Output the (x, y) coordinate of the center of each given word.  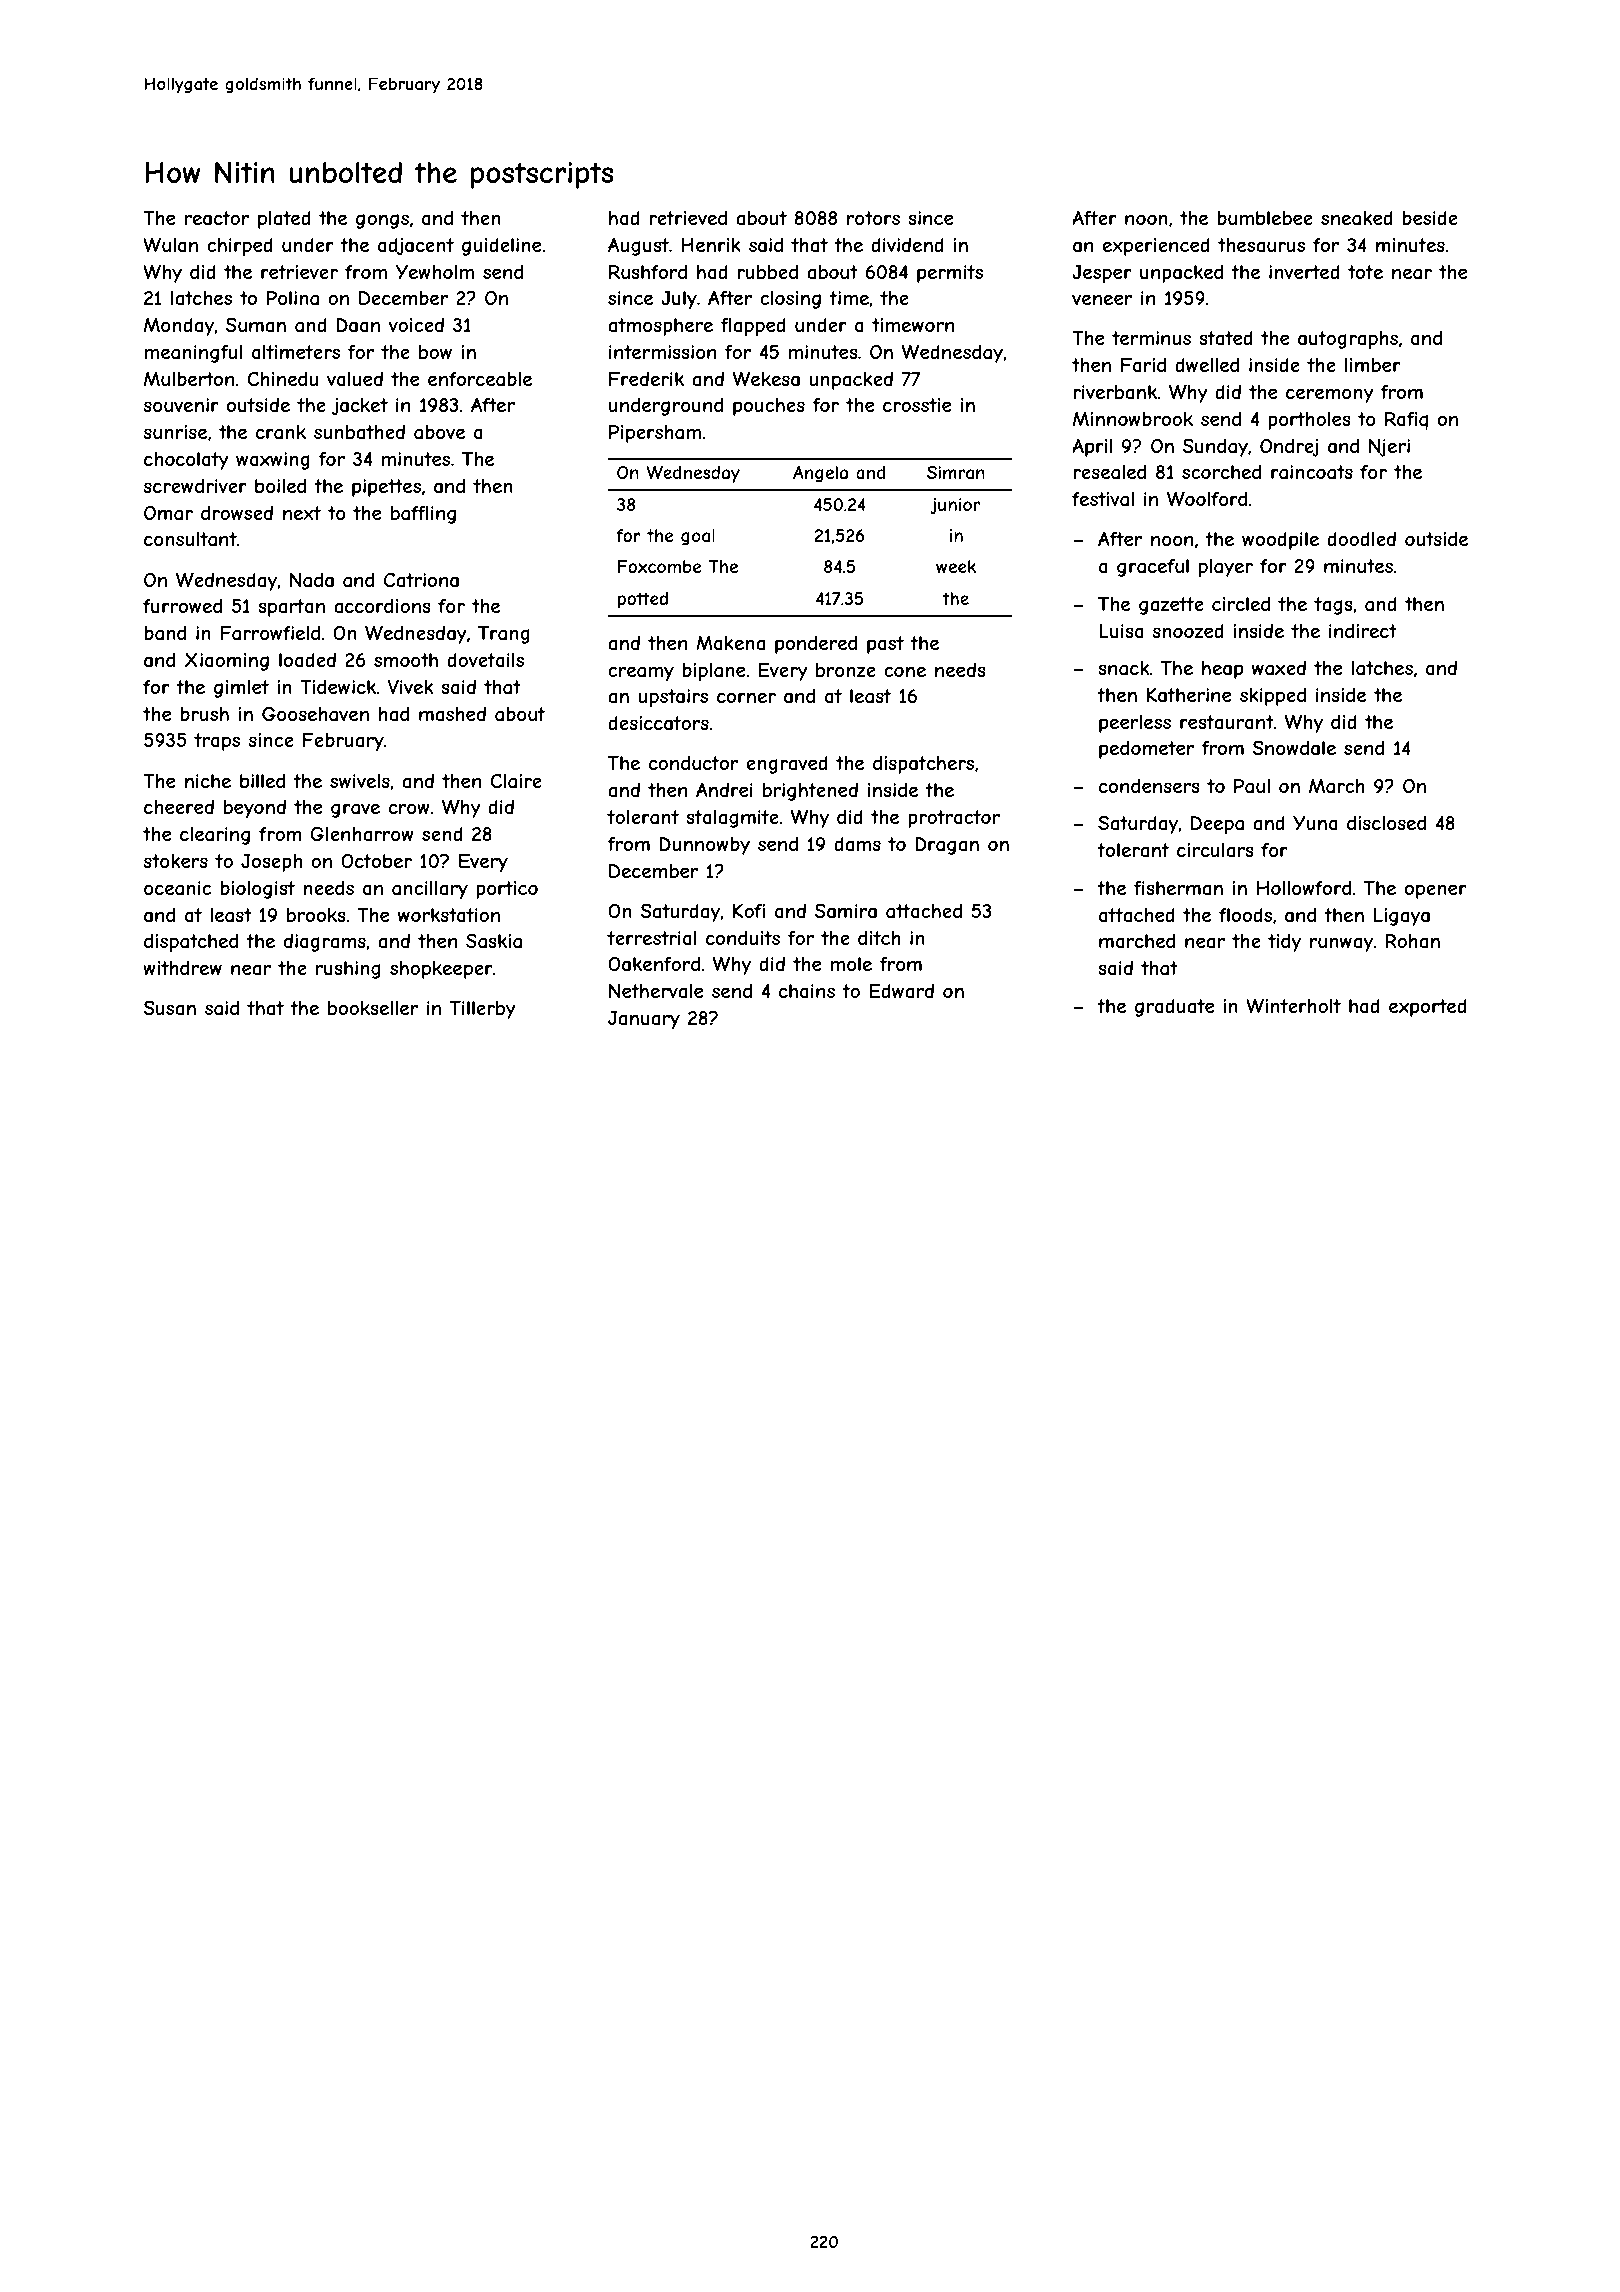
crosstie (917, 405)
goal (698, 537)
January (644, 1020)
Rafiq (1406, 420)
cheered (179, 807)
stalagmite (732, 819)
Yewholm (435, 272)
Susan (169, 1008)
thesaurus (1261, 245)
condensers (1149, 786)
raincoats (1312, 472)
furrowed (182, 606)
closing (790, 300)
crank (281, 432)
